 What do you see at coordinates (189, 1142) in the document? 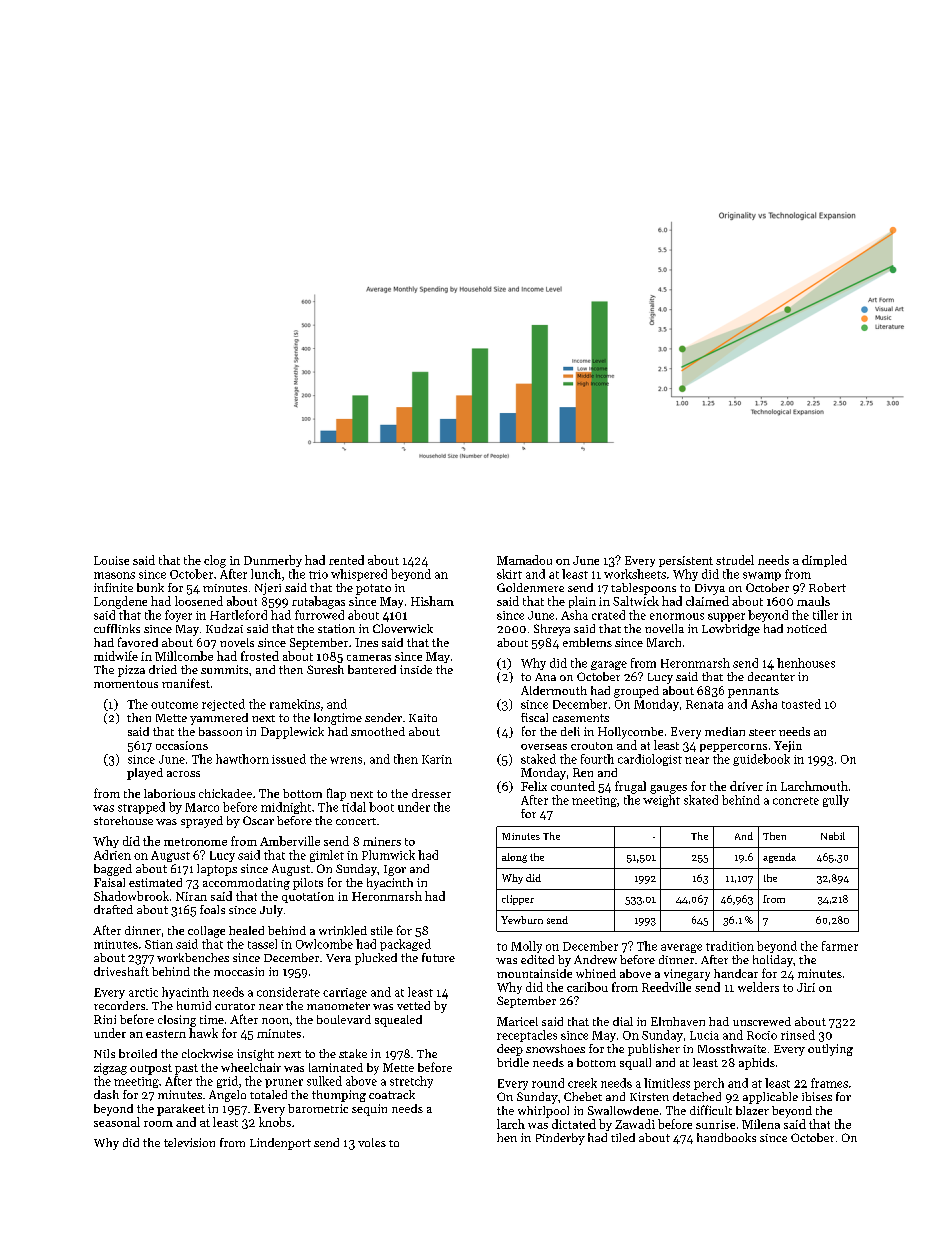
I see `television` at bounding box center [189, 1142].
